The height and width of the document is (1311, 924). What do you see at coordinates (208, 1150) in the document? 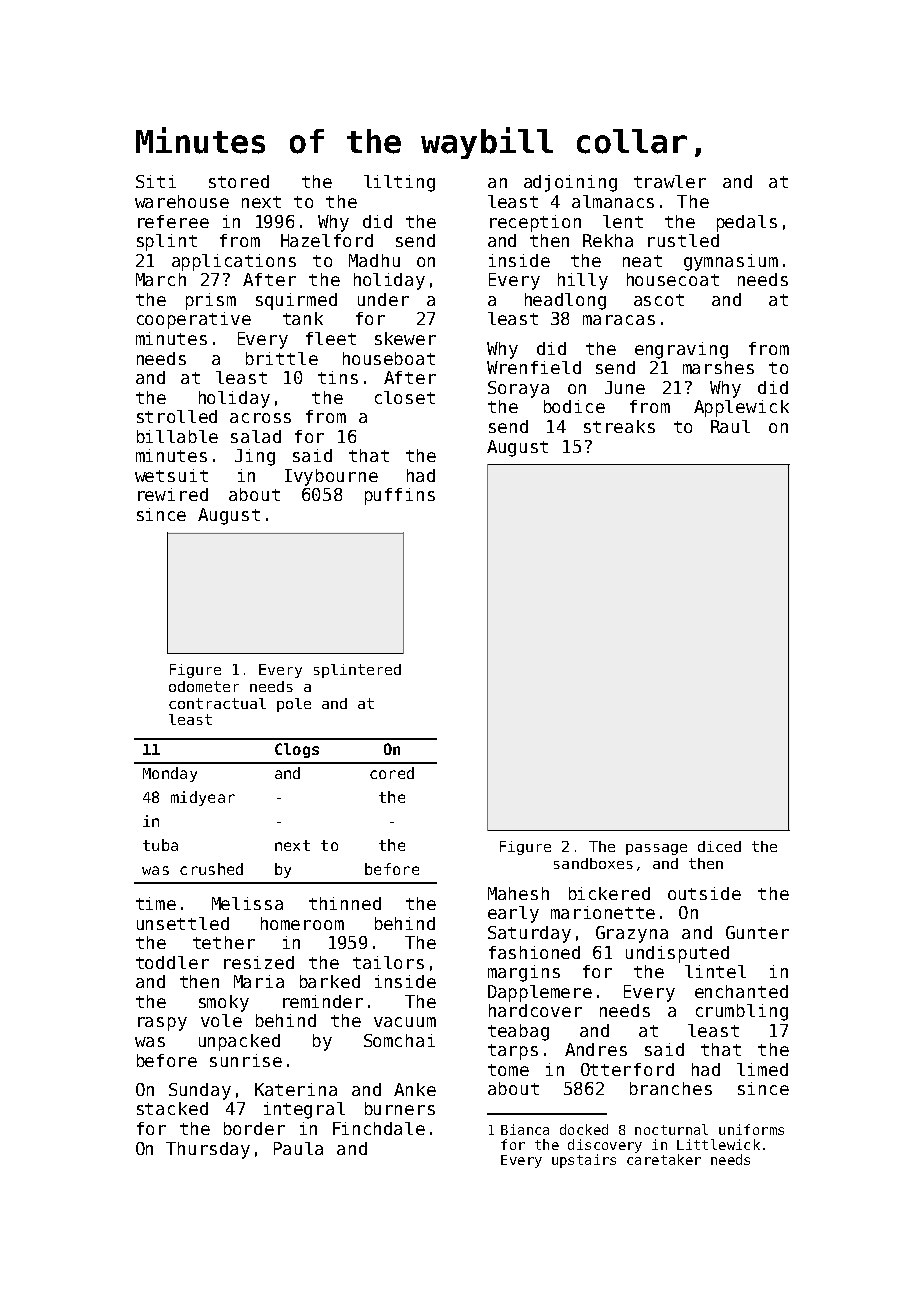
I see `Thursday` at bounding box center [208, 1150].
